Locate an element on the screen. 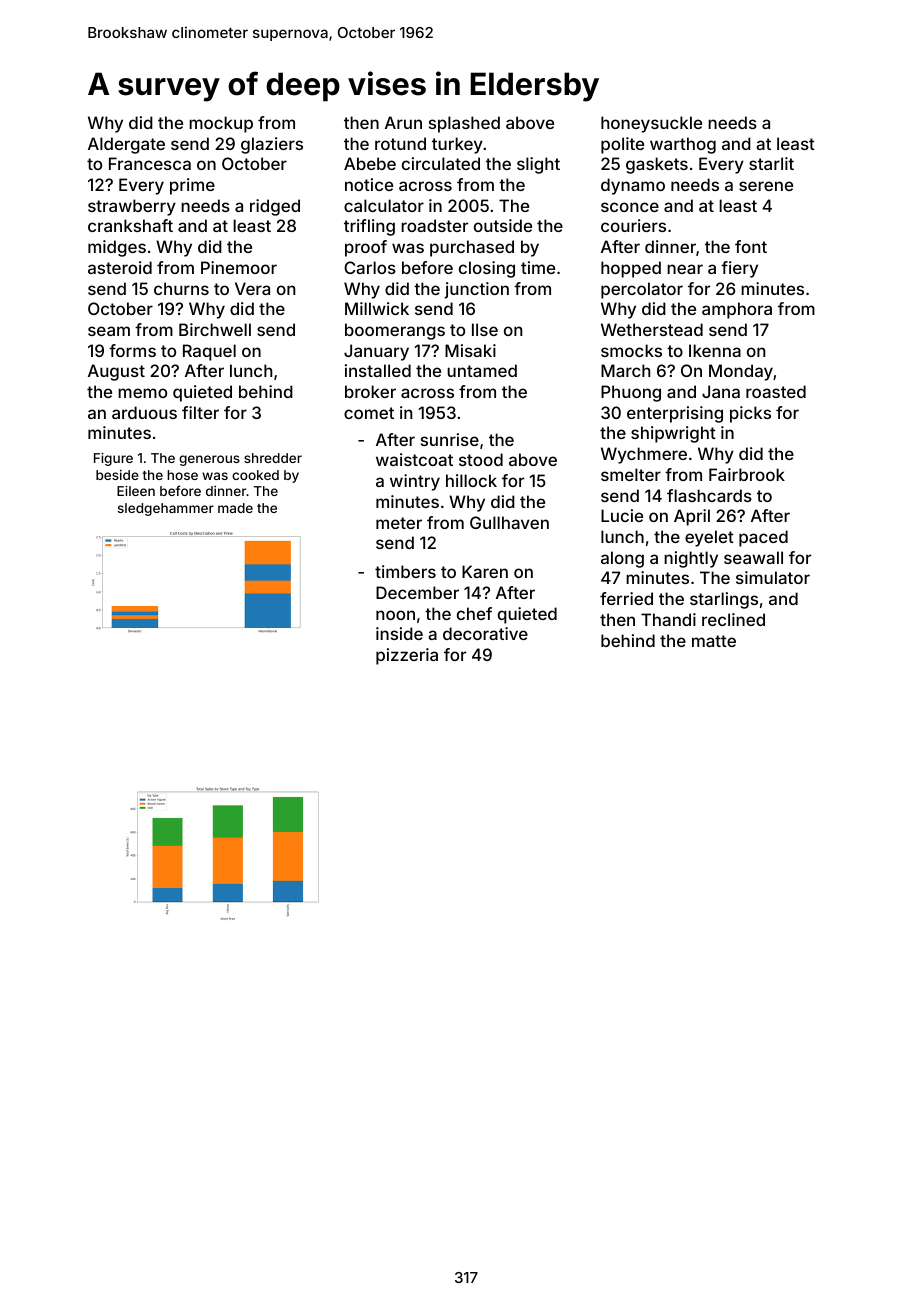 The width and height of the screenshot is (908, 1316). Arun is located at coordinates (403, 122).
